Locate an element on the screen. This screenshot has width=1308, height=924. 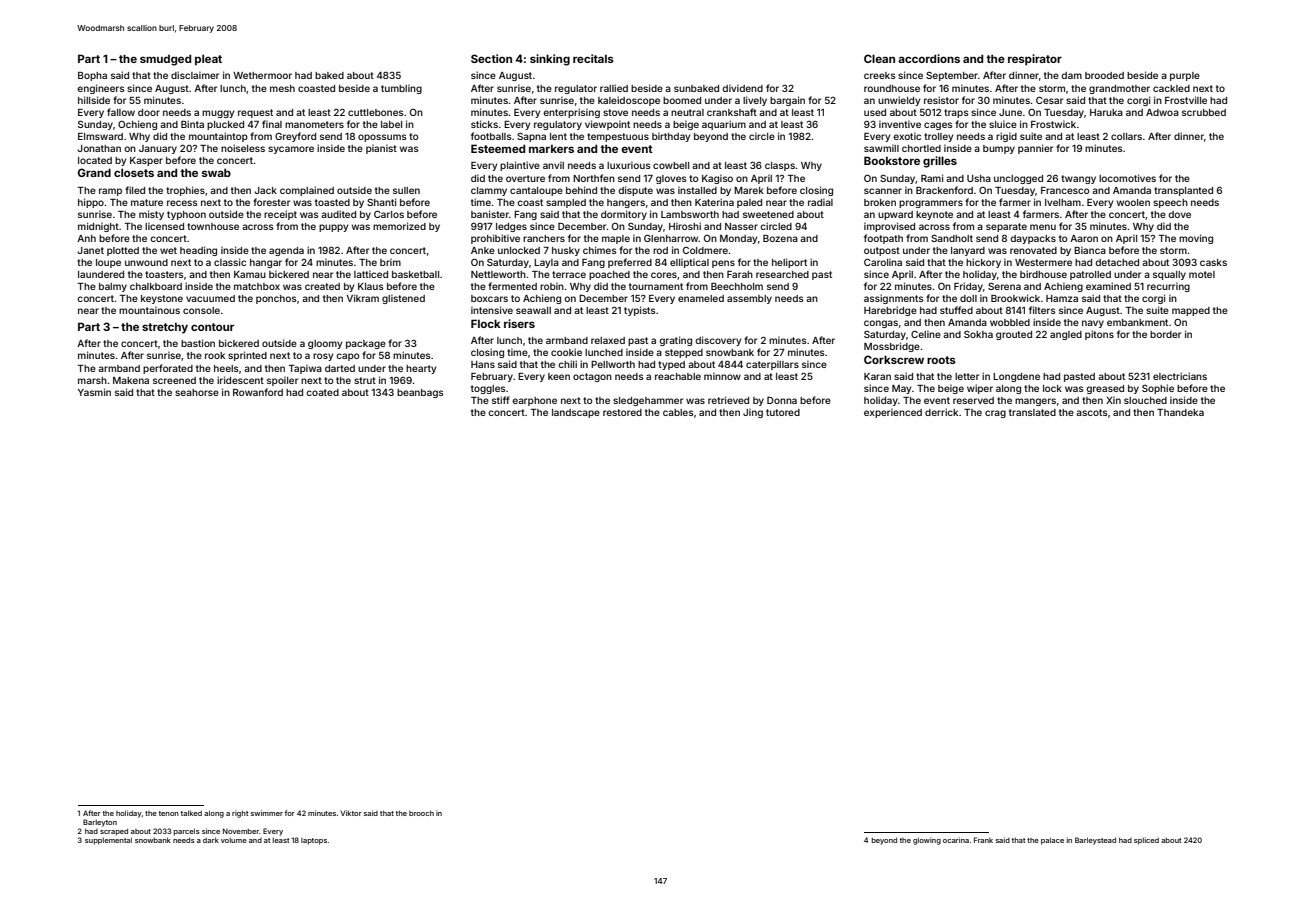
spliced is located at coordinates (1146, 841).
